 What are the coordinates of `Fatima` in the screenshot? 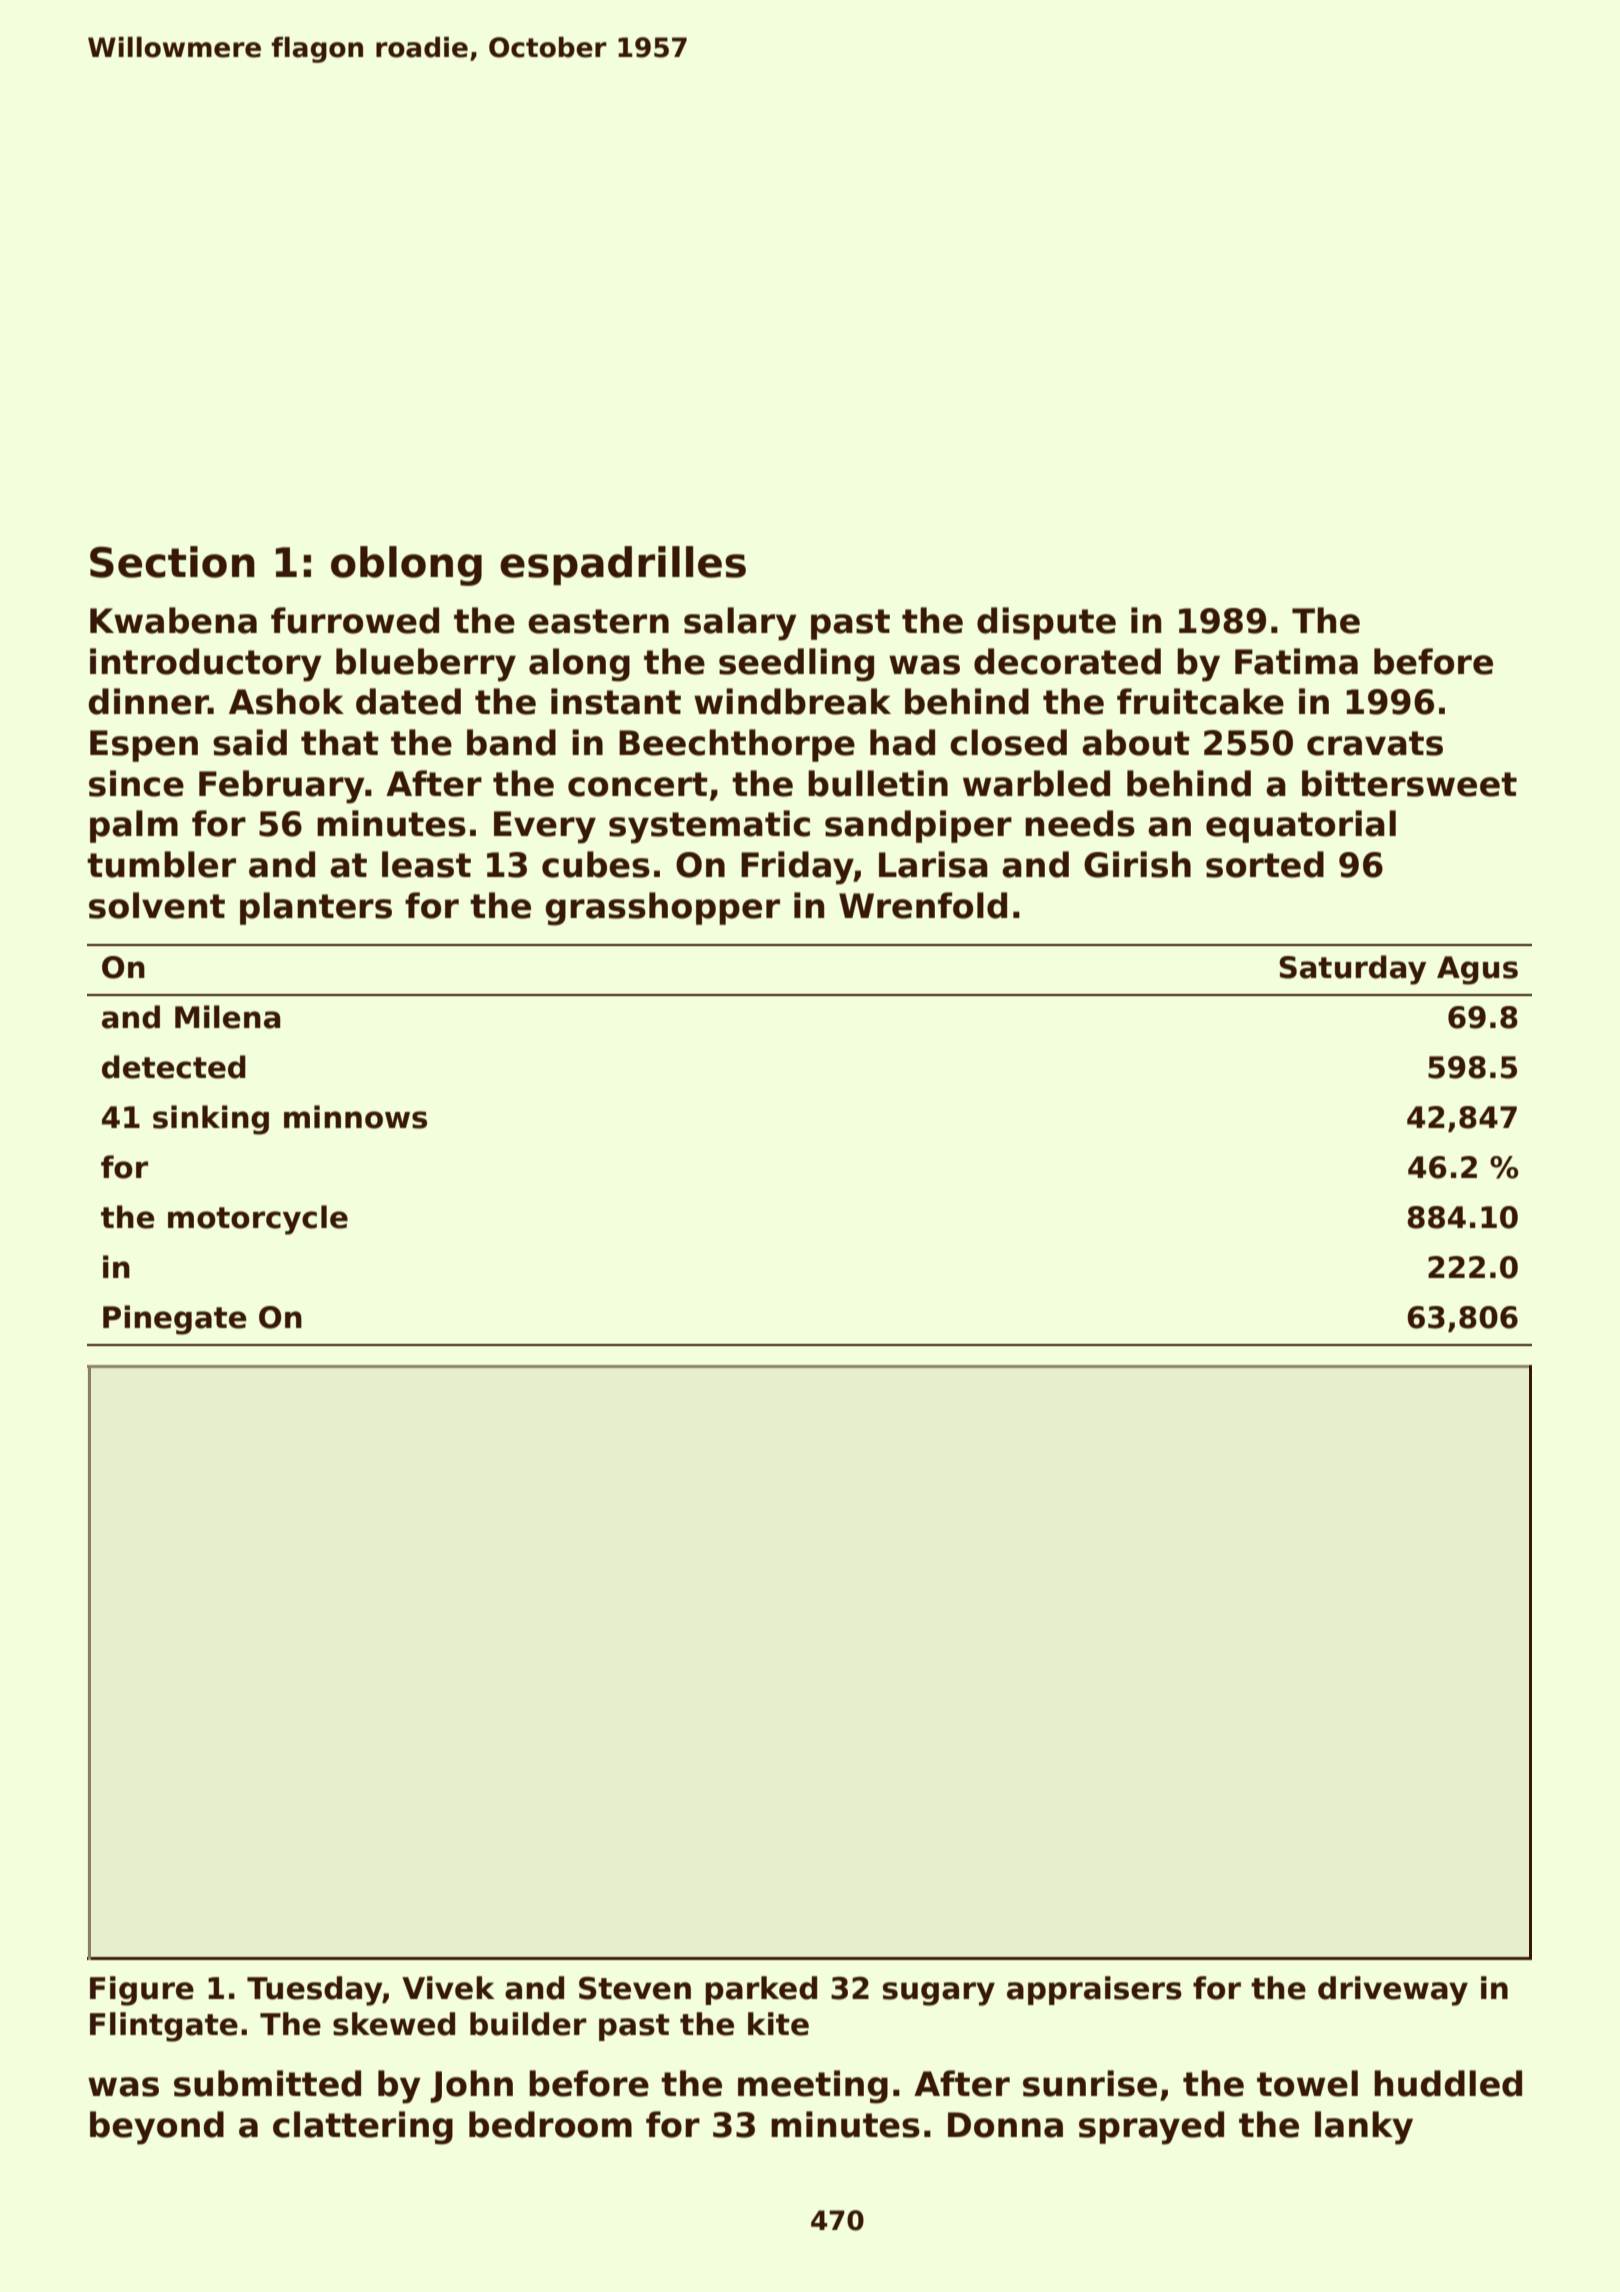 It's located at (1296, 661).
